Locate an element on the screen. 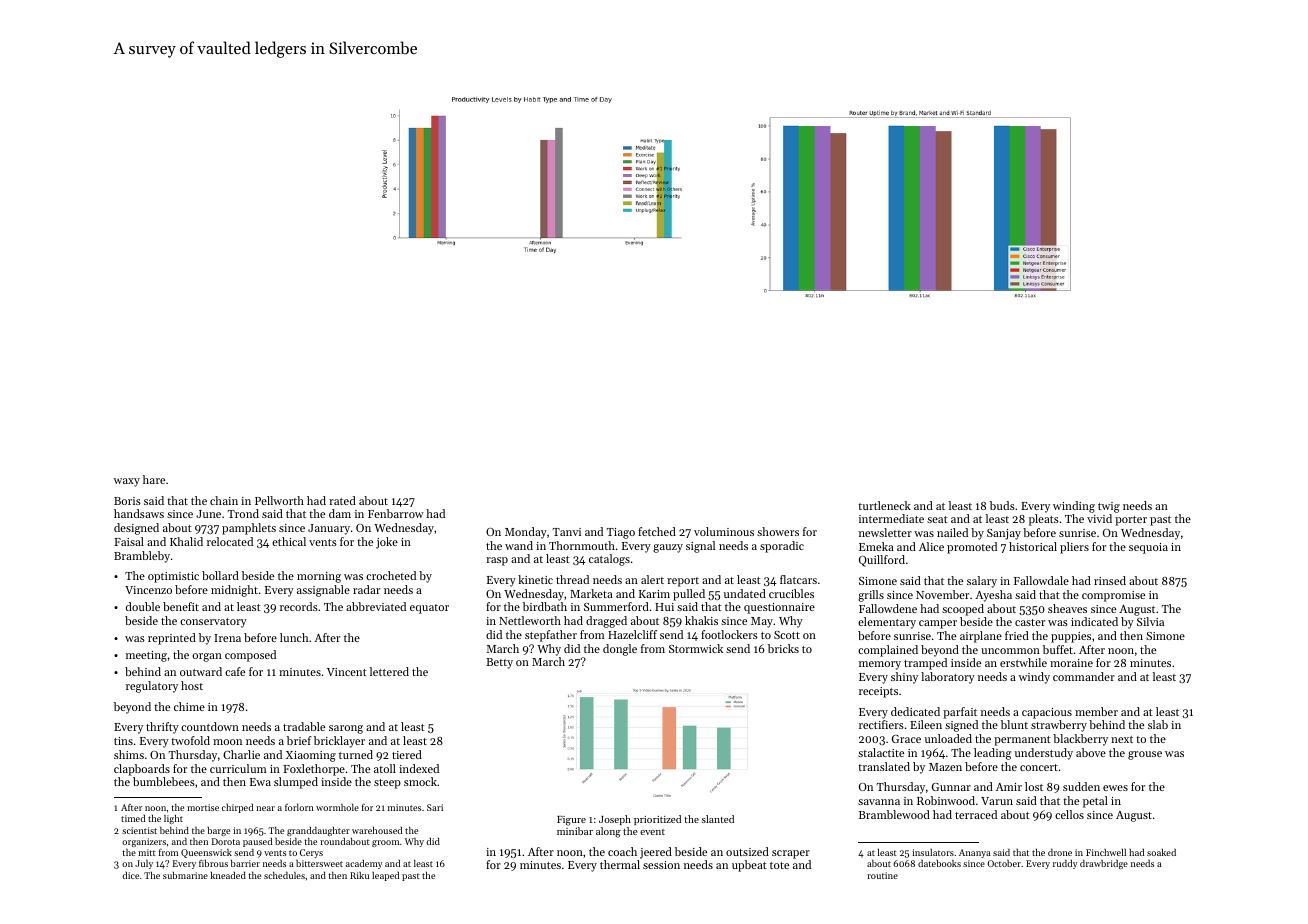 The width and height of the screenshot is (1308, 924). alert is located at coordinates (652, 579).
